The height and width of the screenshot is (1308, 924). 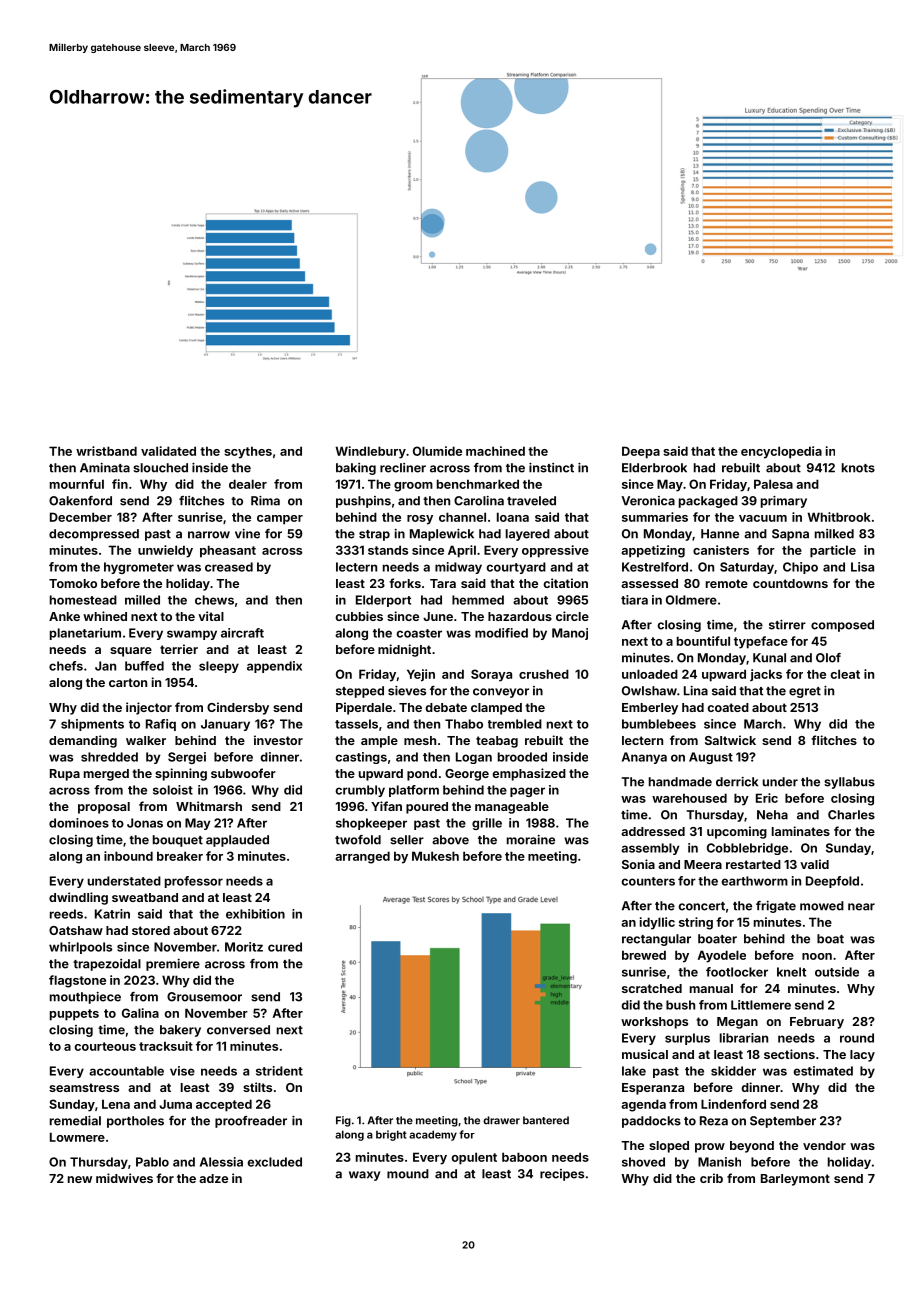 What do you see at coordinates (403, 468) in the screenshot?
I see `recliner` at bounding box center [403, 468].
